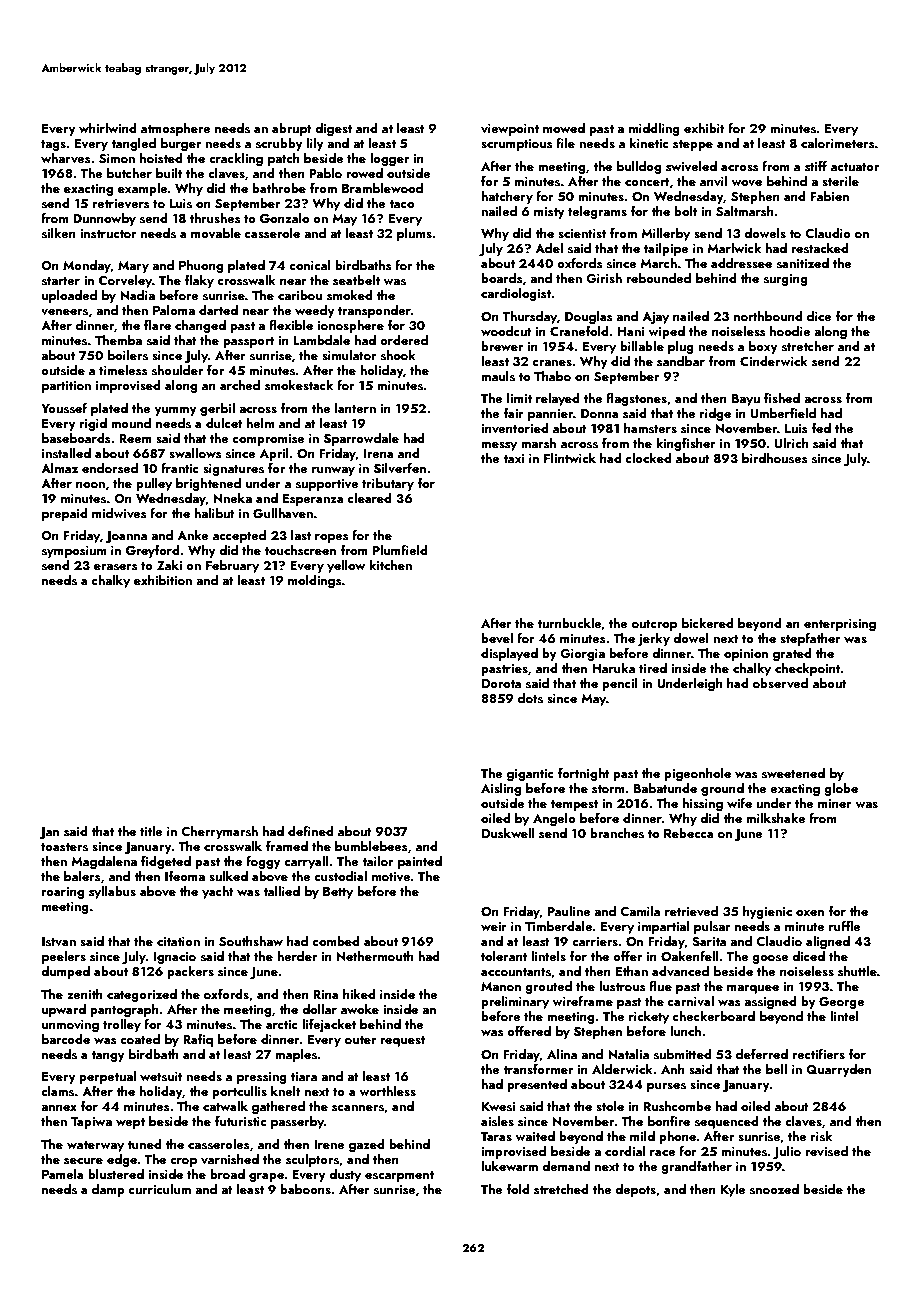 The height and width of the screenshot is (1308, 924). Describe the element at coordinates (857, 971) in the screenshot. I see `shuttle` at that location.
